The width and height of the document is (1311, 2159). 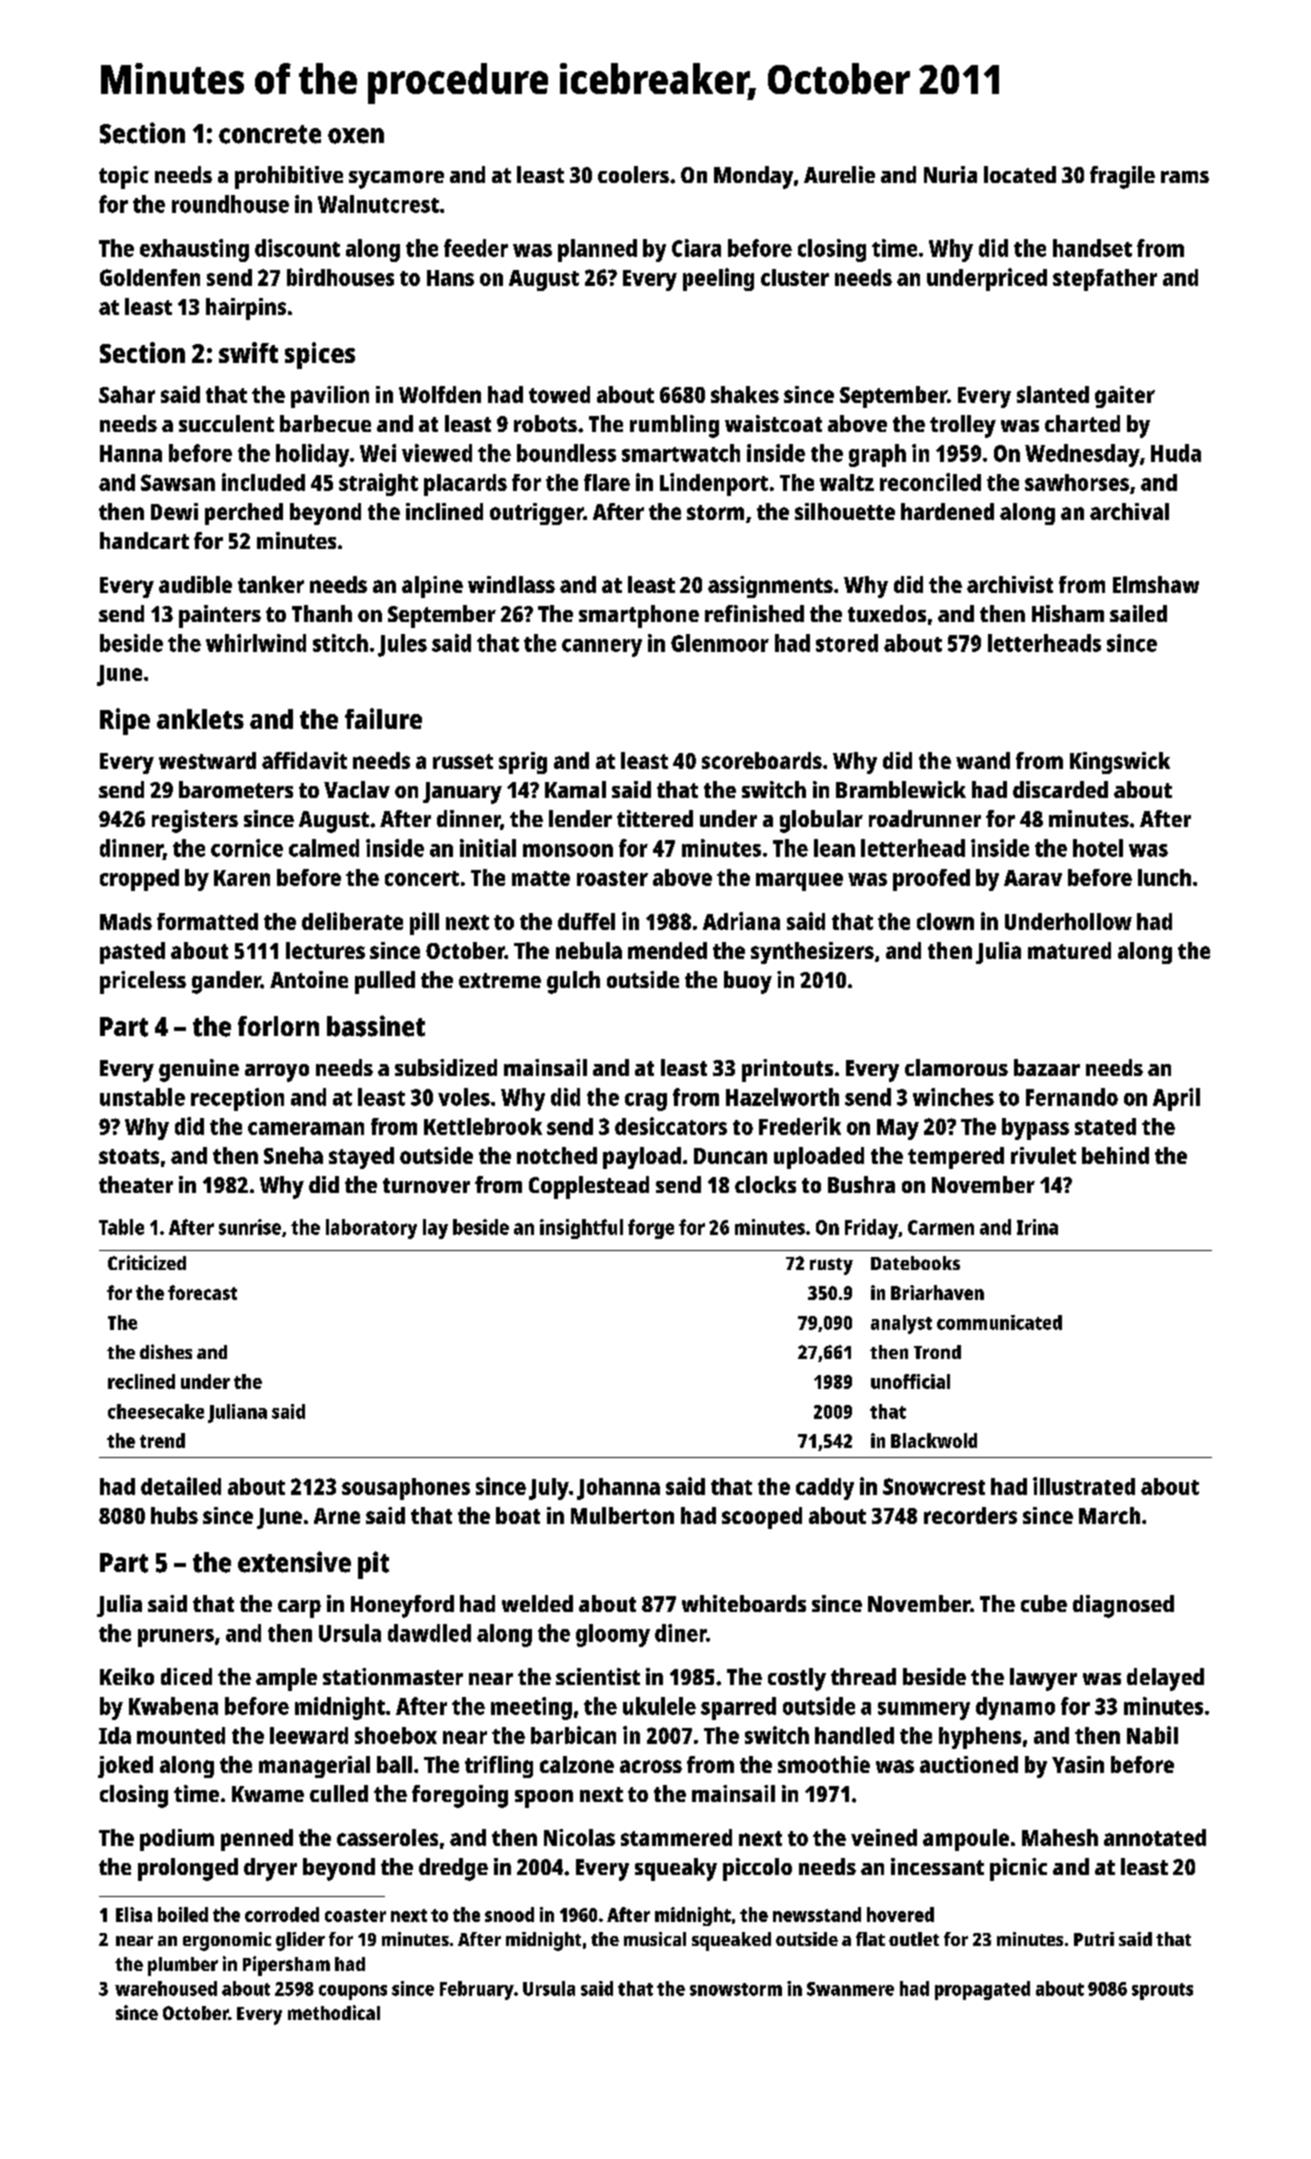 What do you see at coordinates (633, 174) in the document?
I see `coolers` at bounding box center [633, 174].
